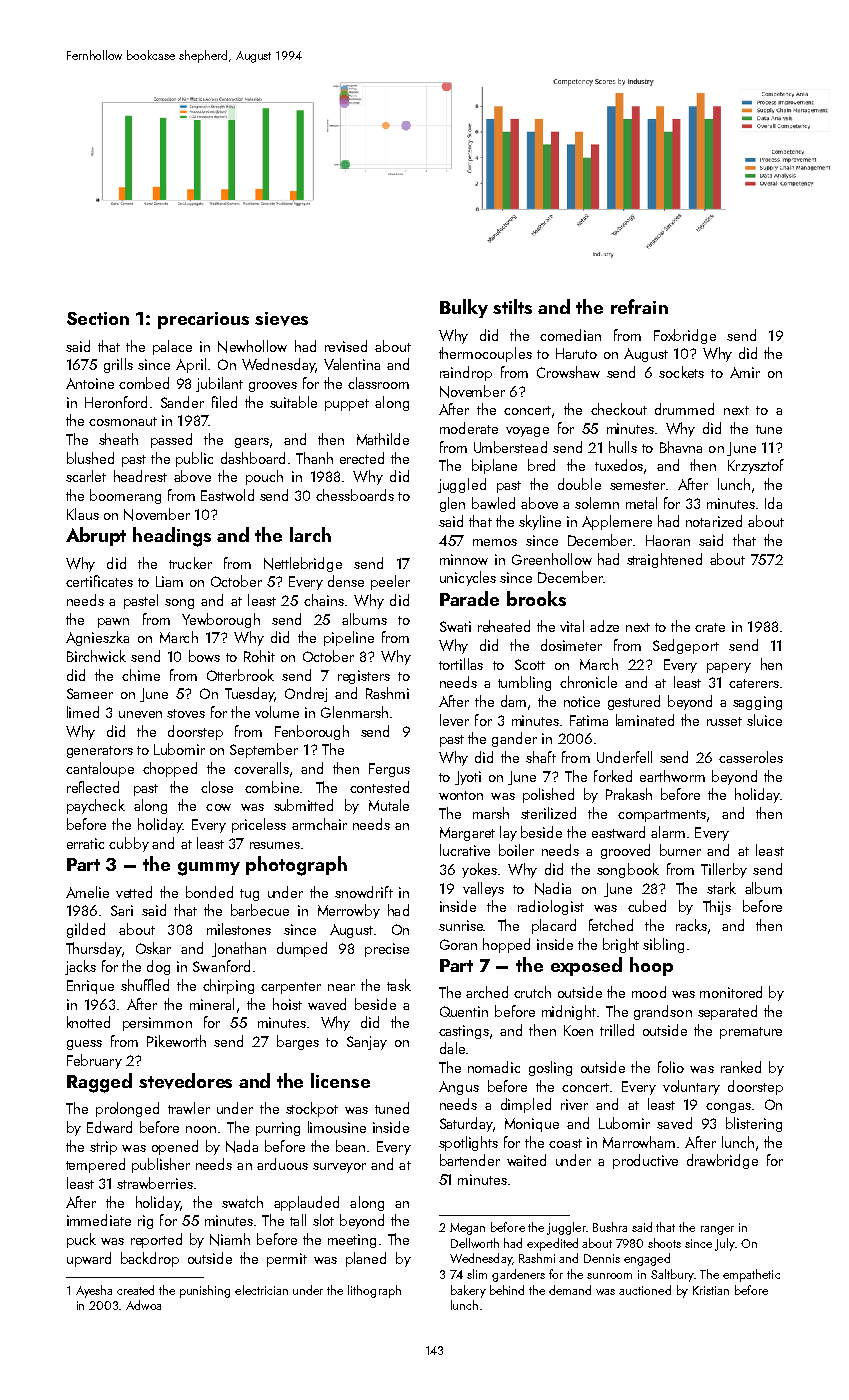 The height and width of the page is (1400, 849). I want to click on reported, so click(156, 1240).
